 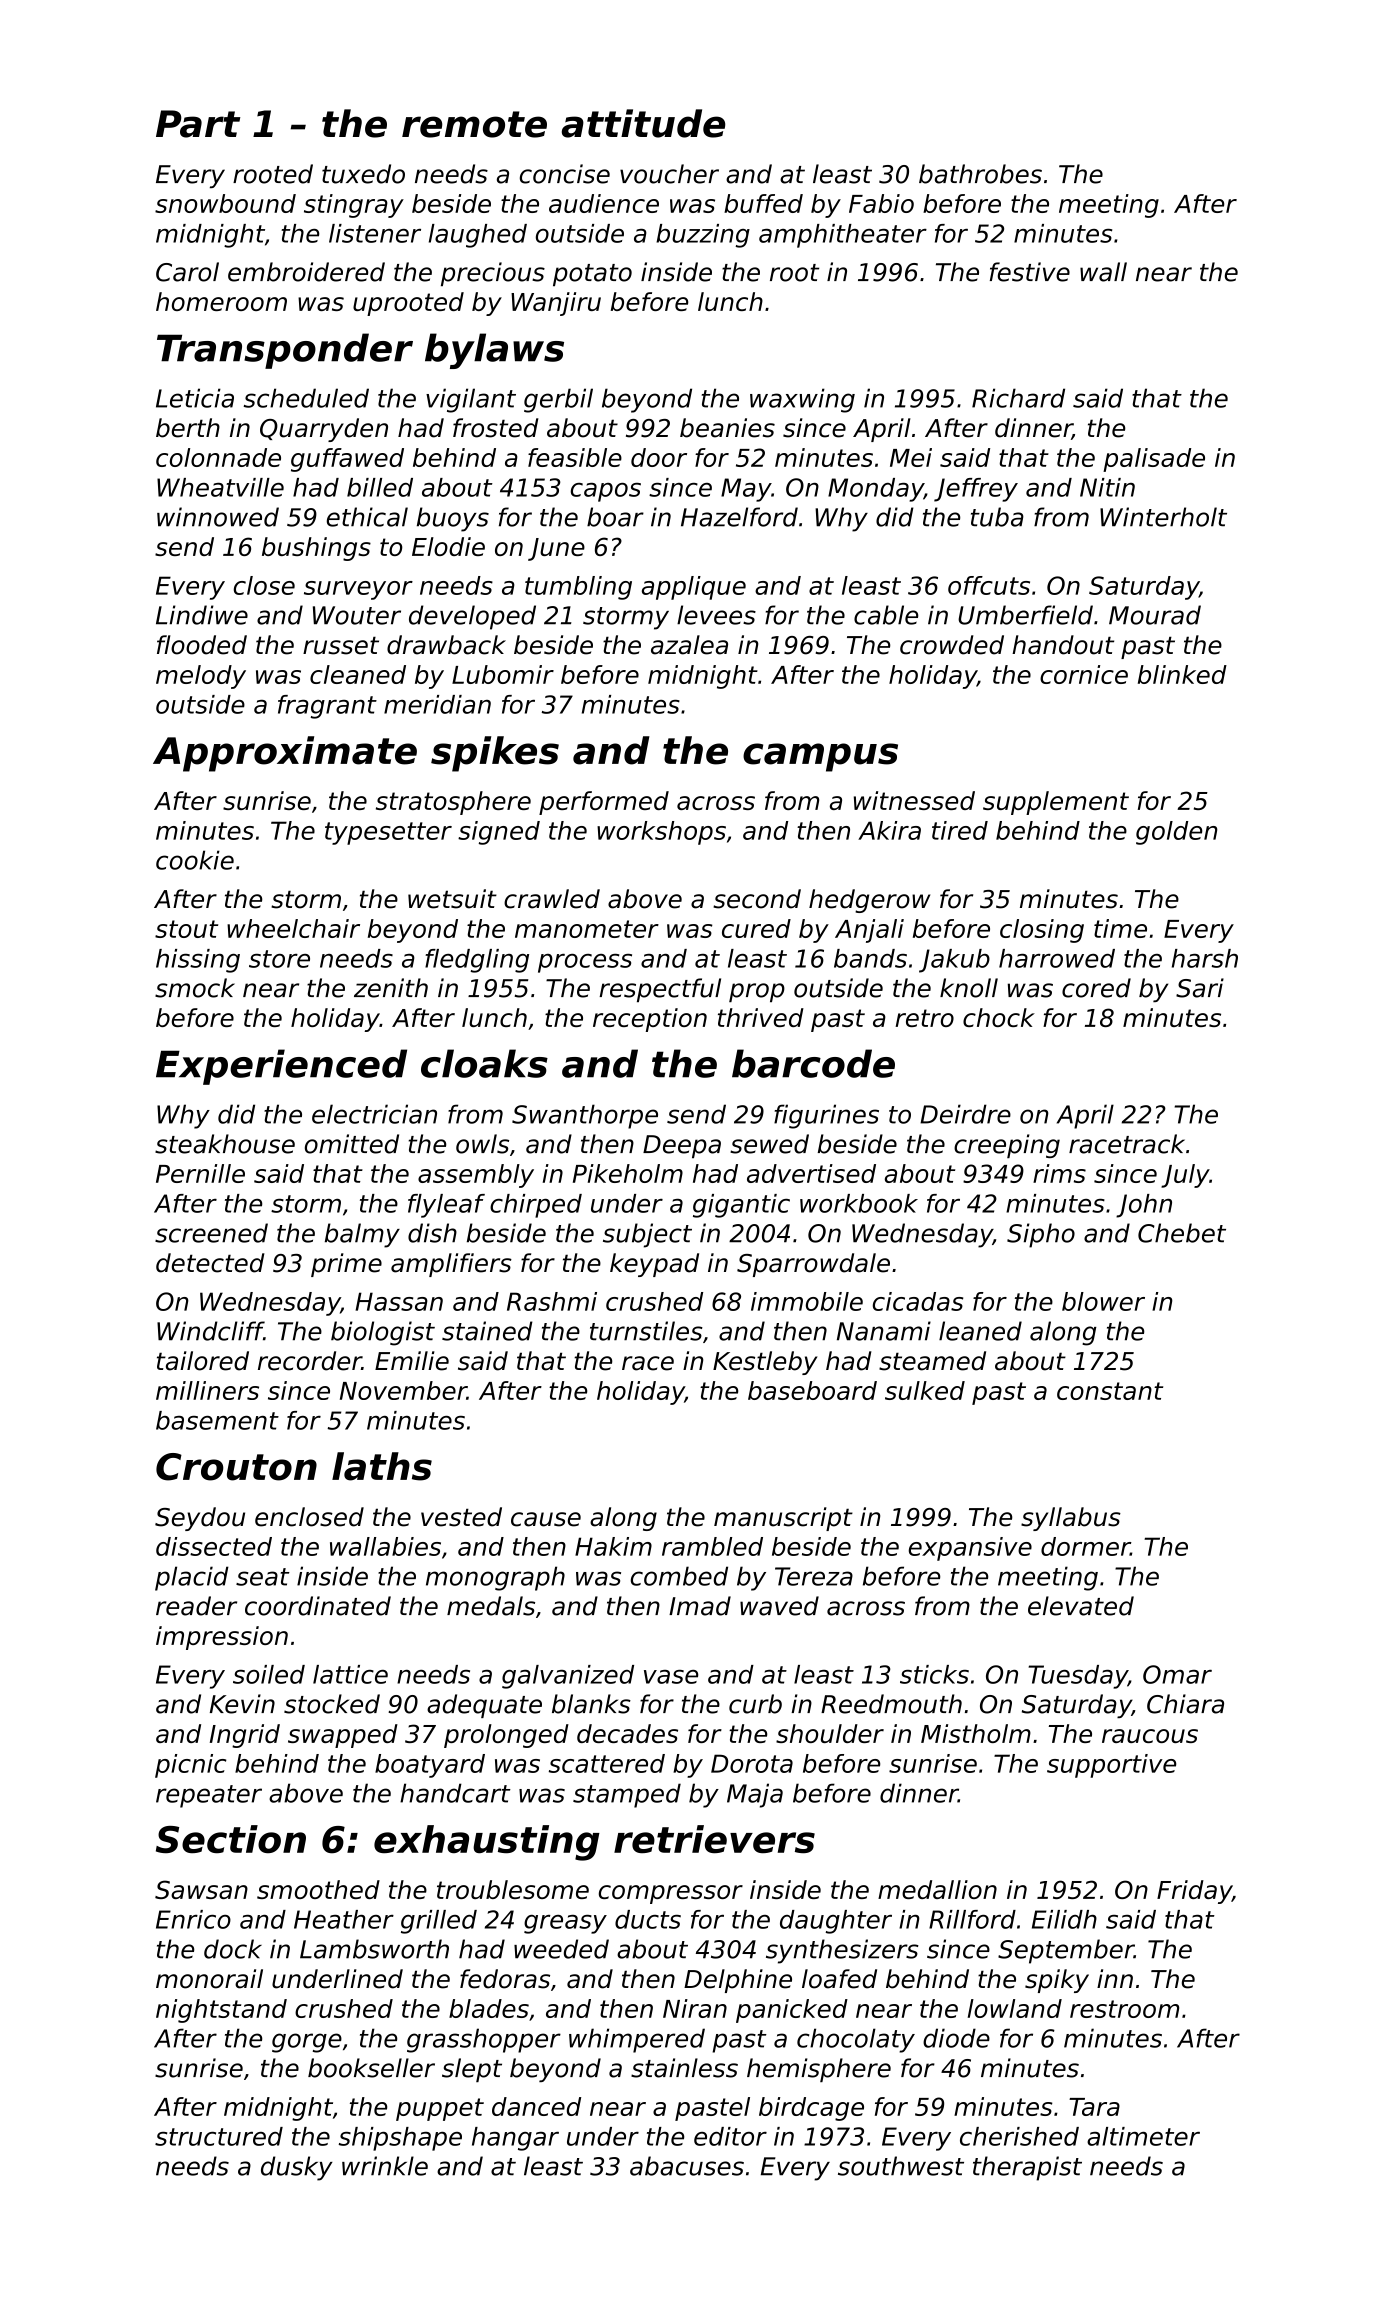 I want to click on Lindiwe, so click(x=202, y=615).
